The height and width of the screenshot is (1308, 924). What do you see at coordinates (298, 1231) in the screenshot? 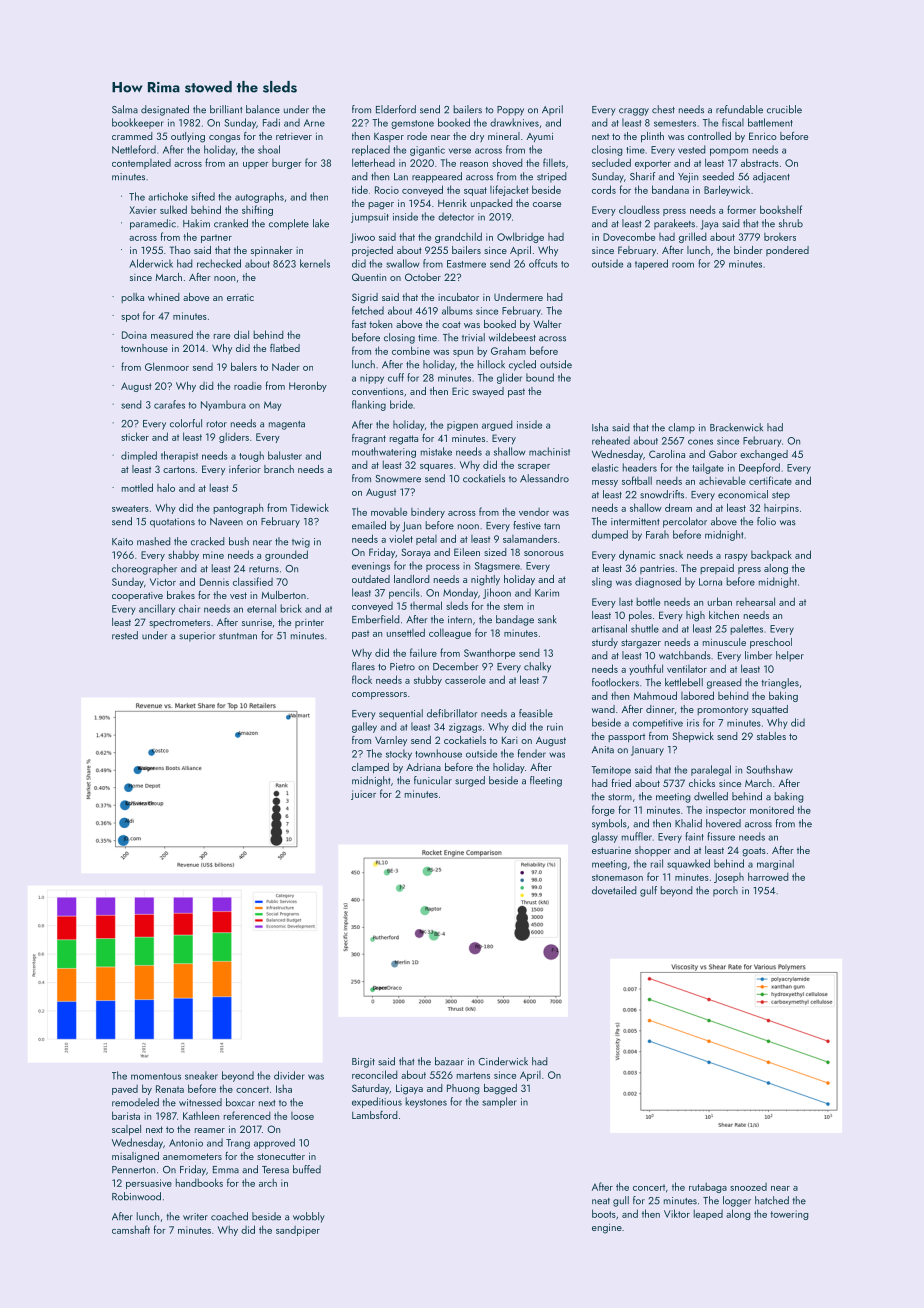
I see `sandpiper` at bounding box center [298, 1231].
